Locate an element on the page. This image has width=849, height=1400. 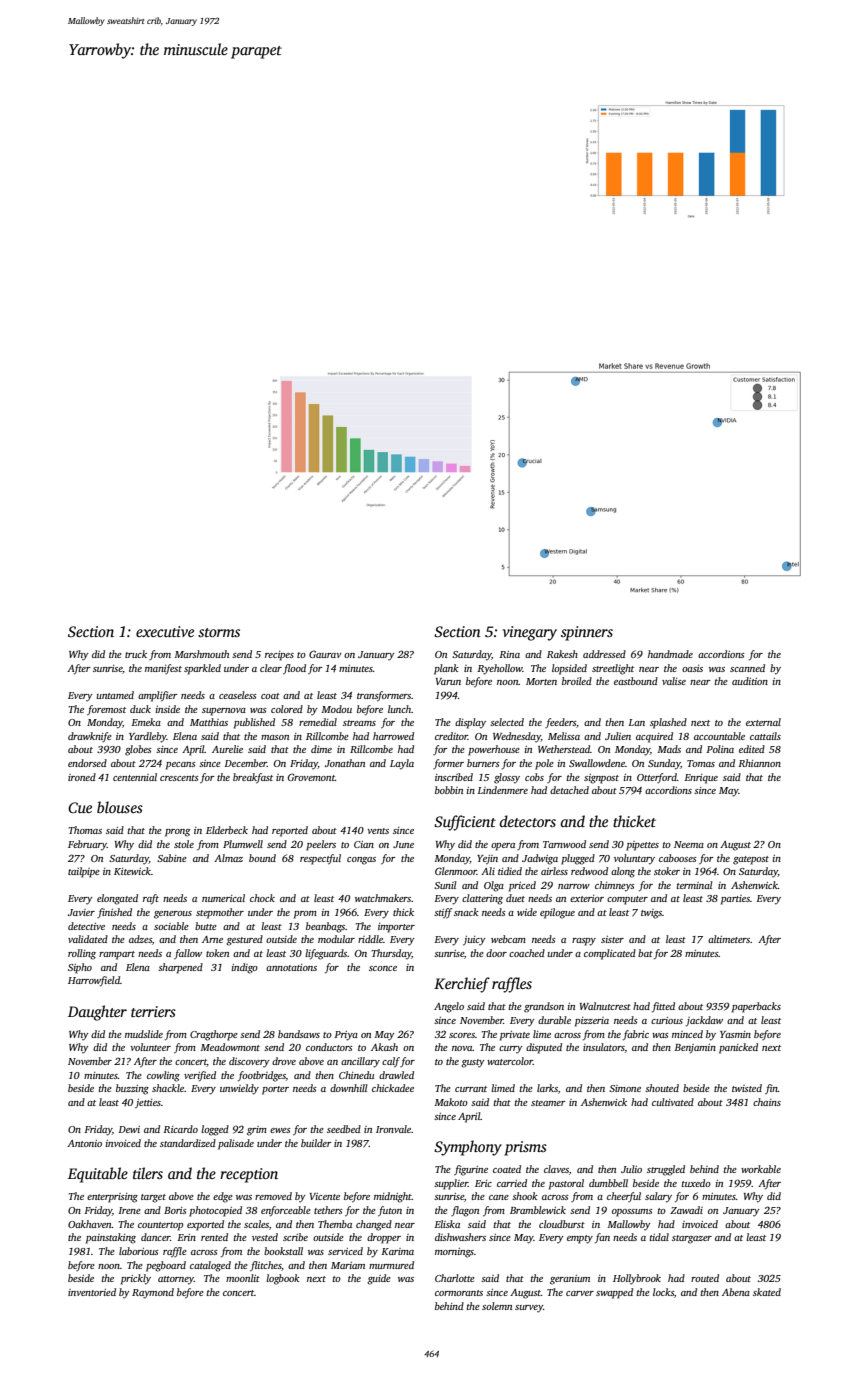
parties is located at coordinates (735, 900).
